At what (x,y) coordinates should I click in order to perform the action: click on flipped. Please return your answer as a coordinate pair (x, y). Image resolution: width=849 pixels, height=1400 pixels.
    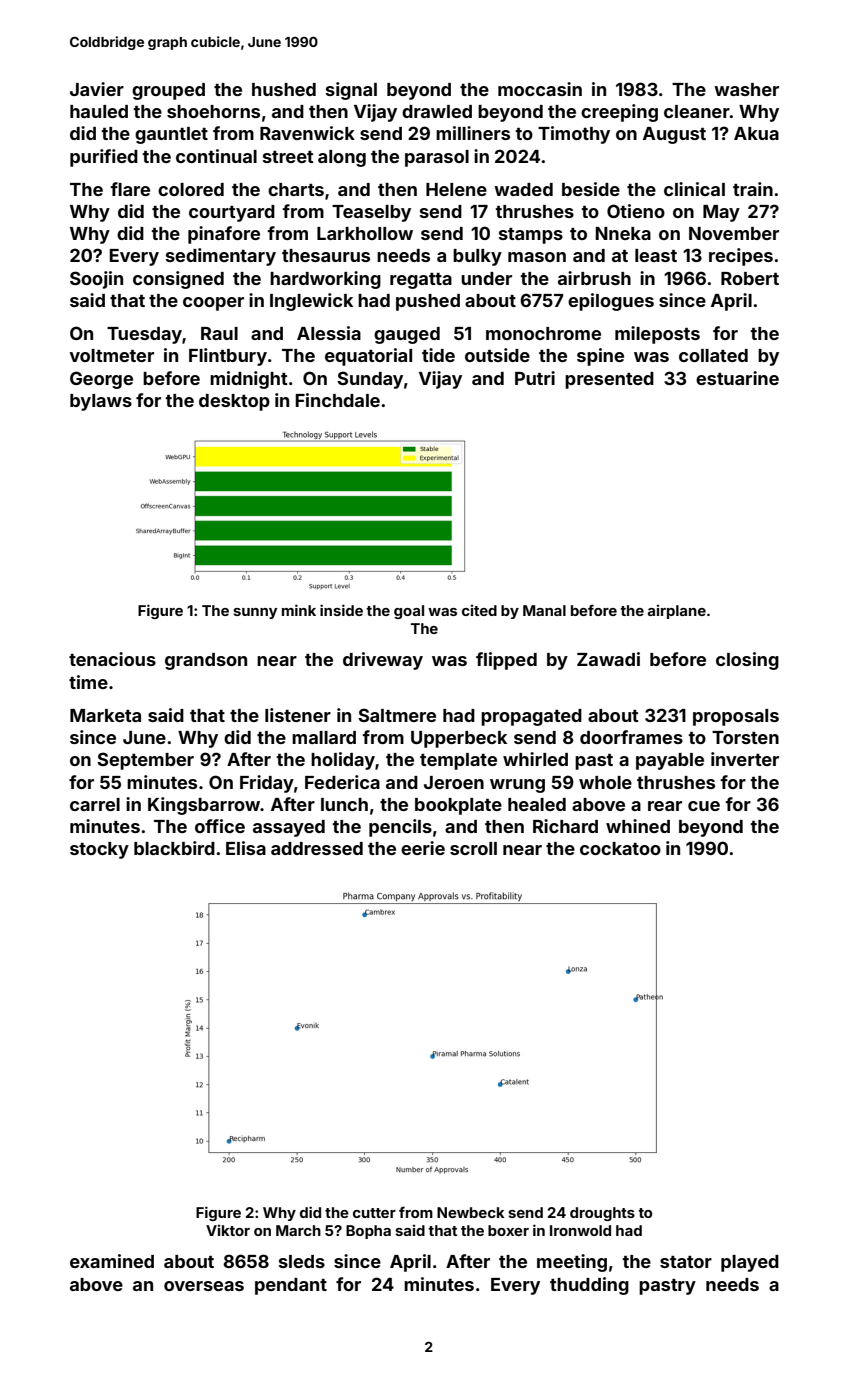
    Looking at the image, I should click on (506, 661).
